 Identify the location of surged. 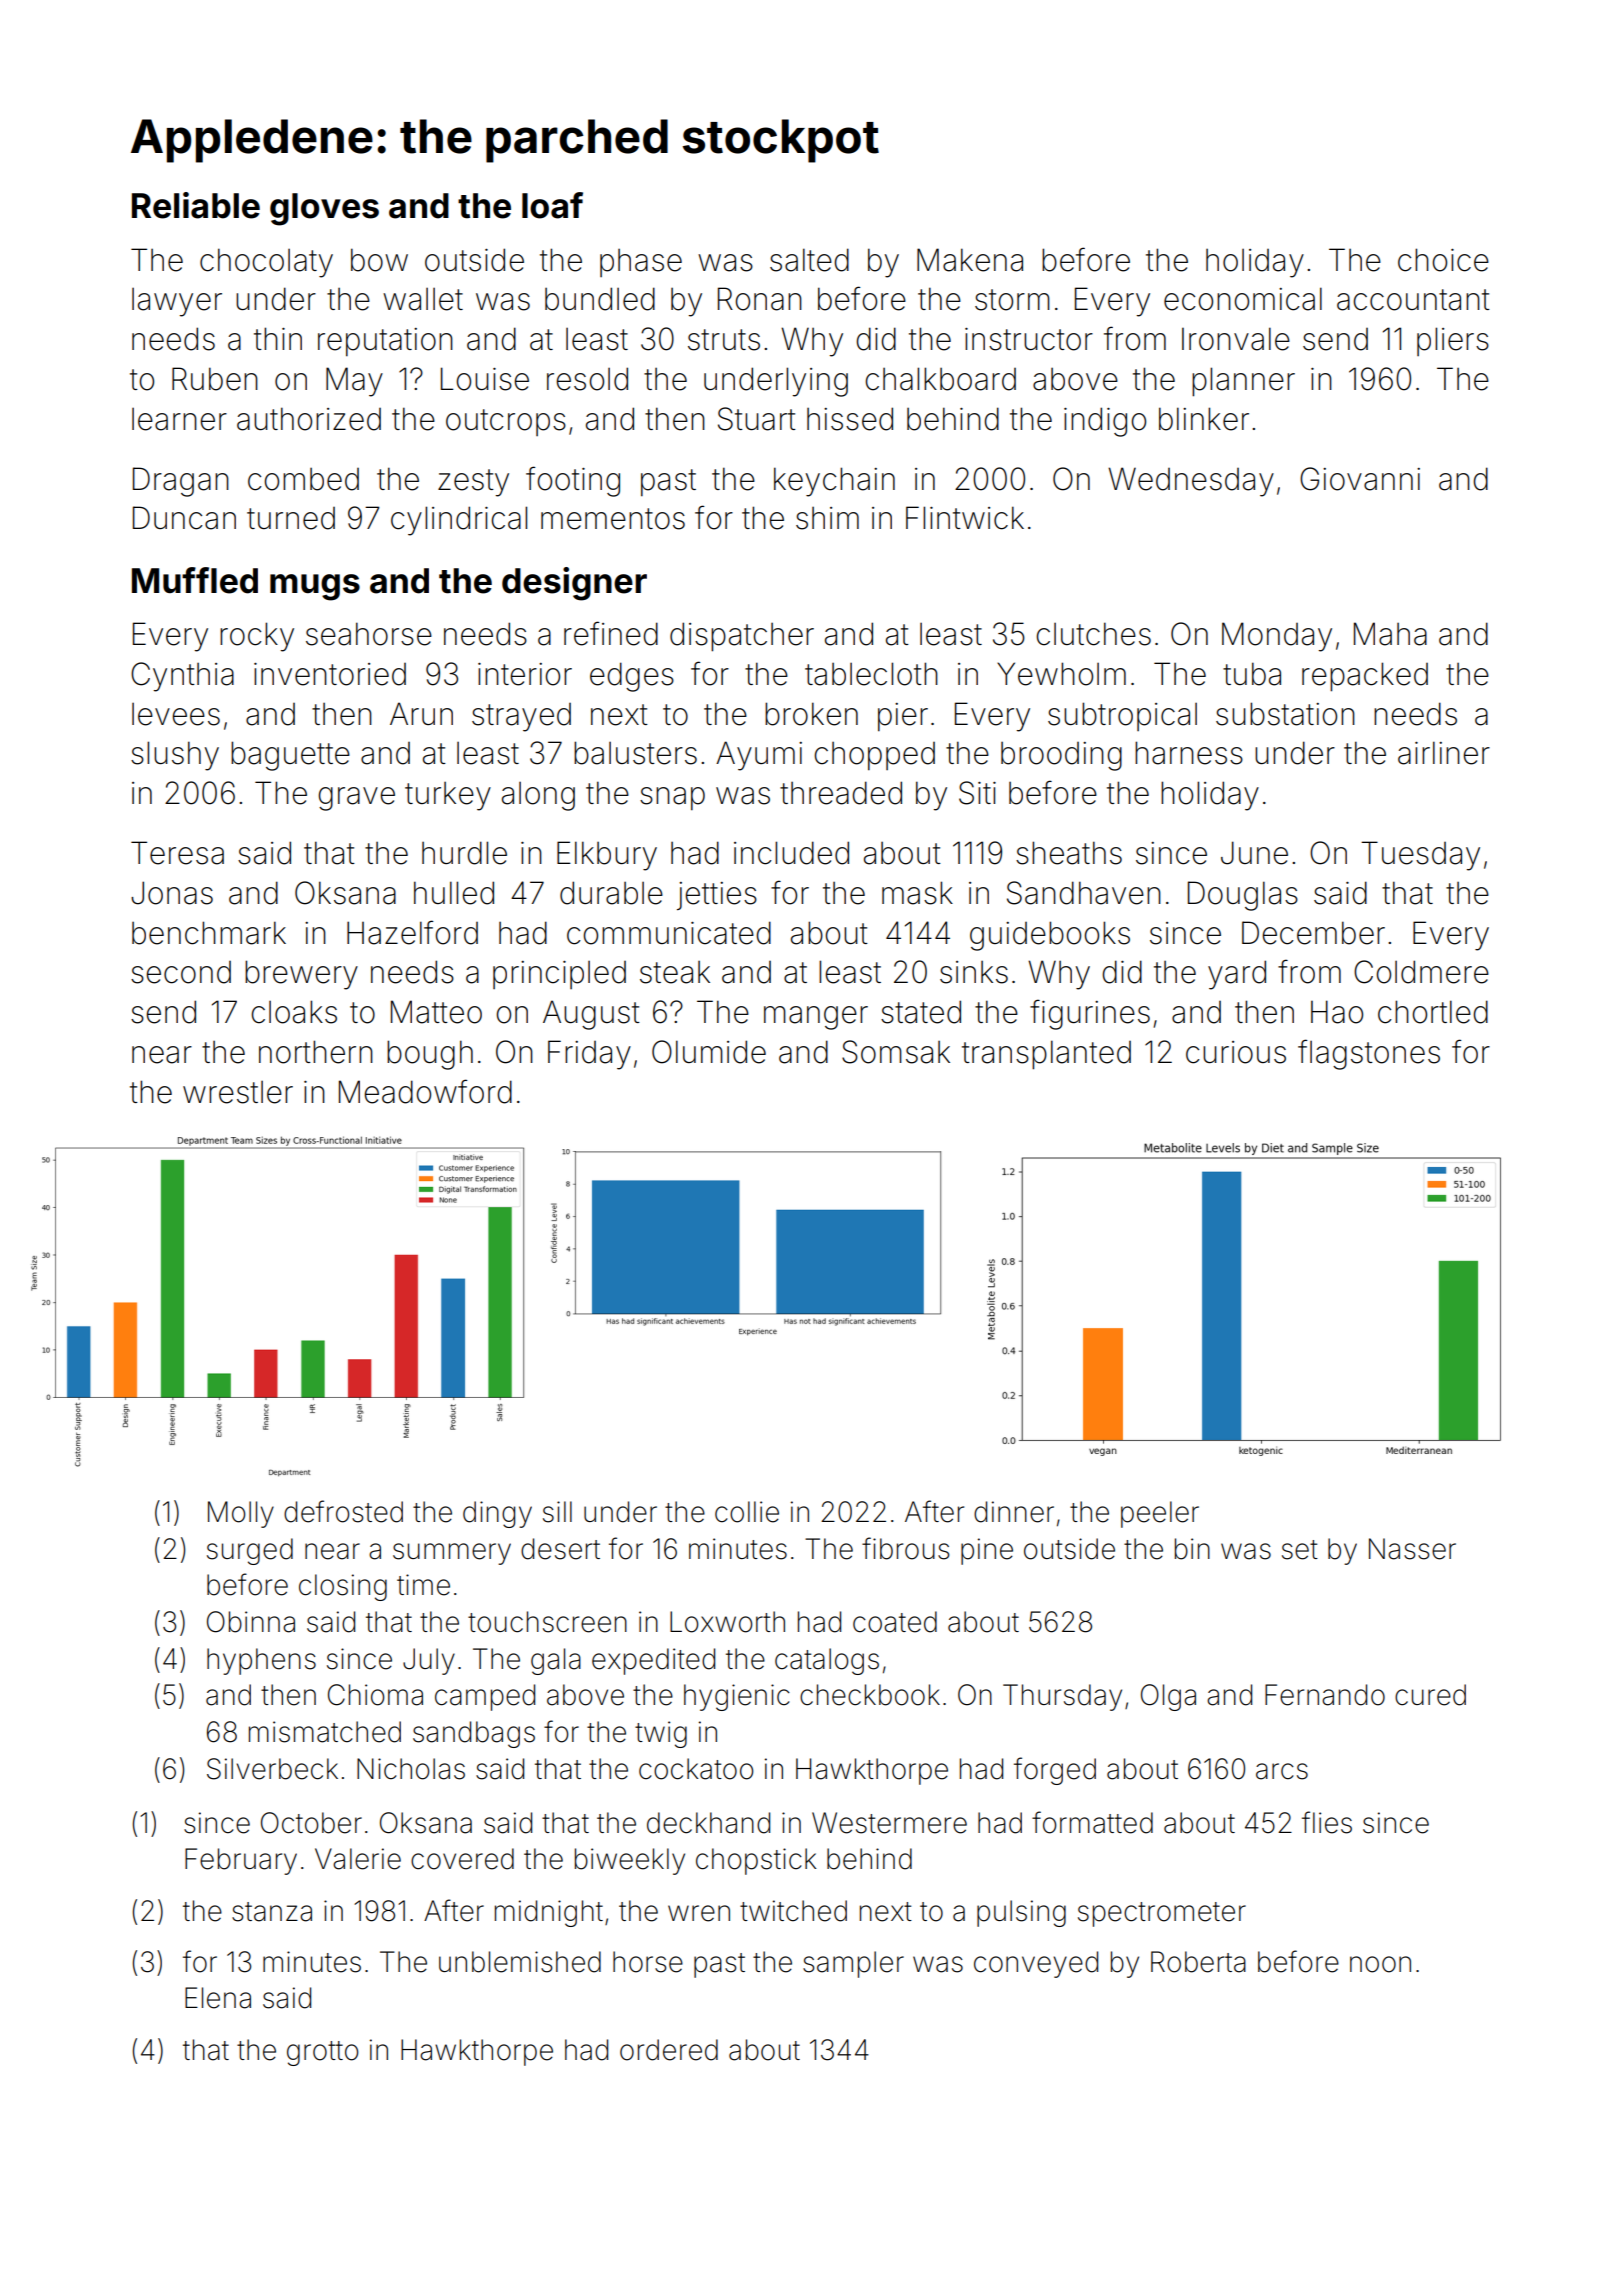
(250, 1551).
